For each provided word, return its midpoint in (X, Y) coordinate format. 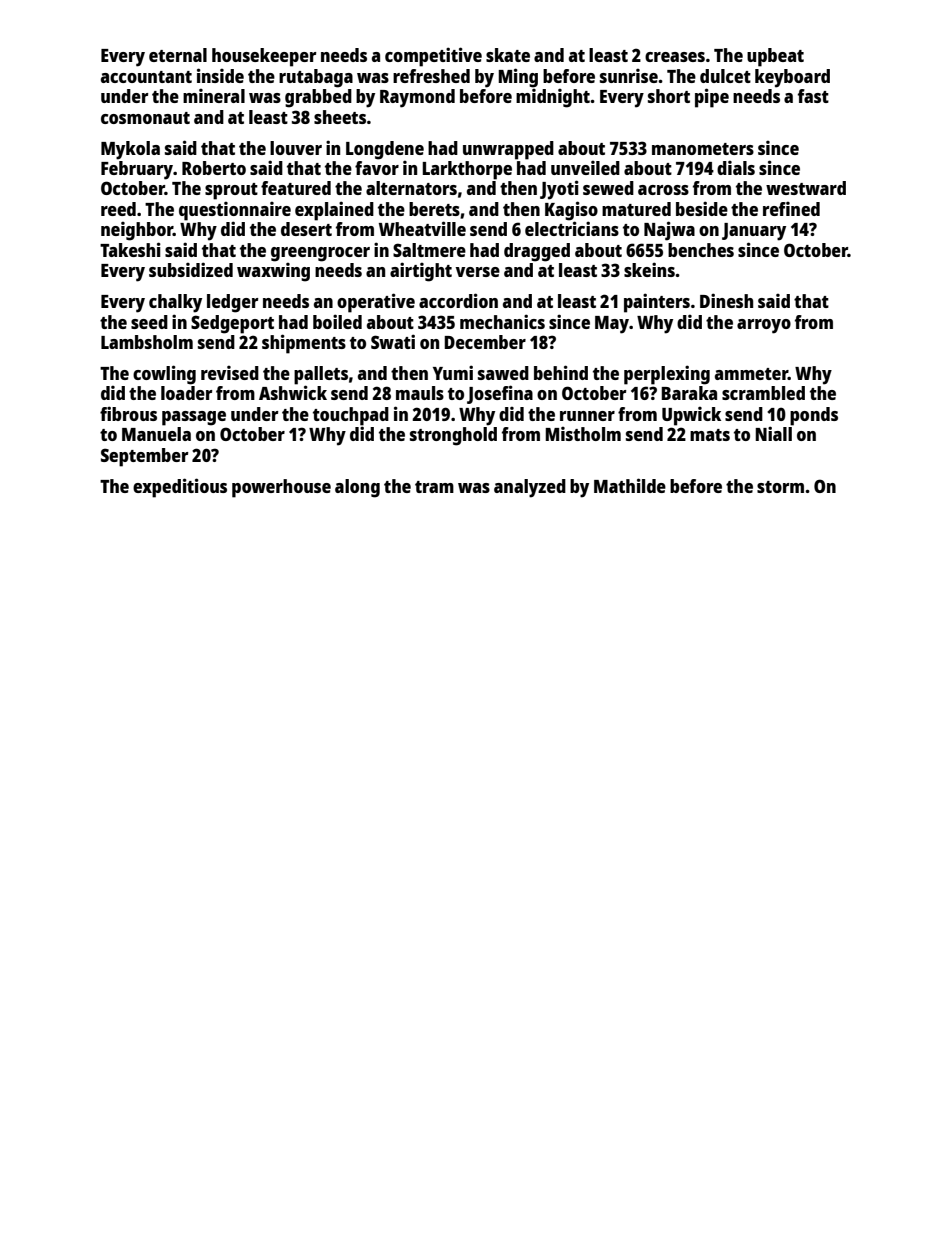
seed (149, 322)
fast (813, 96)
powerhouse (281, 488)
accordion (458, 300)
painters (657, 303)
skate (508, 55)
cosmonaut (145, 118)
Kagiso (571, 211)
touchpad (351, 416)
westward (806, 188)
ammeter (751, 374)
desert (306, 229)
